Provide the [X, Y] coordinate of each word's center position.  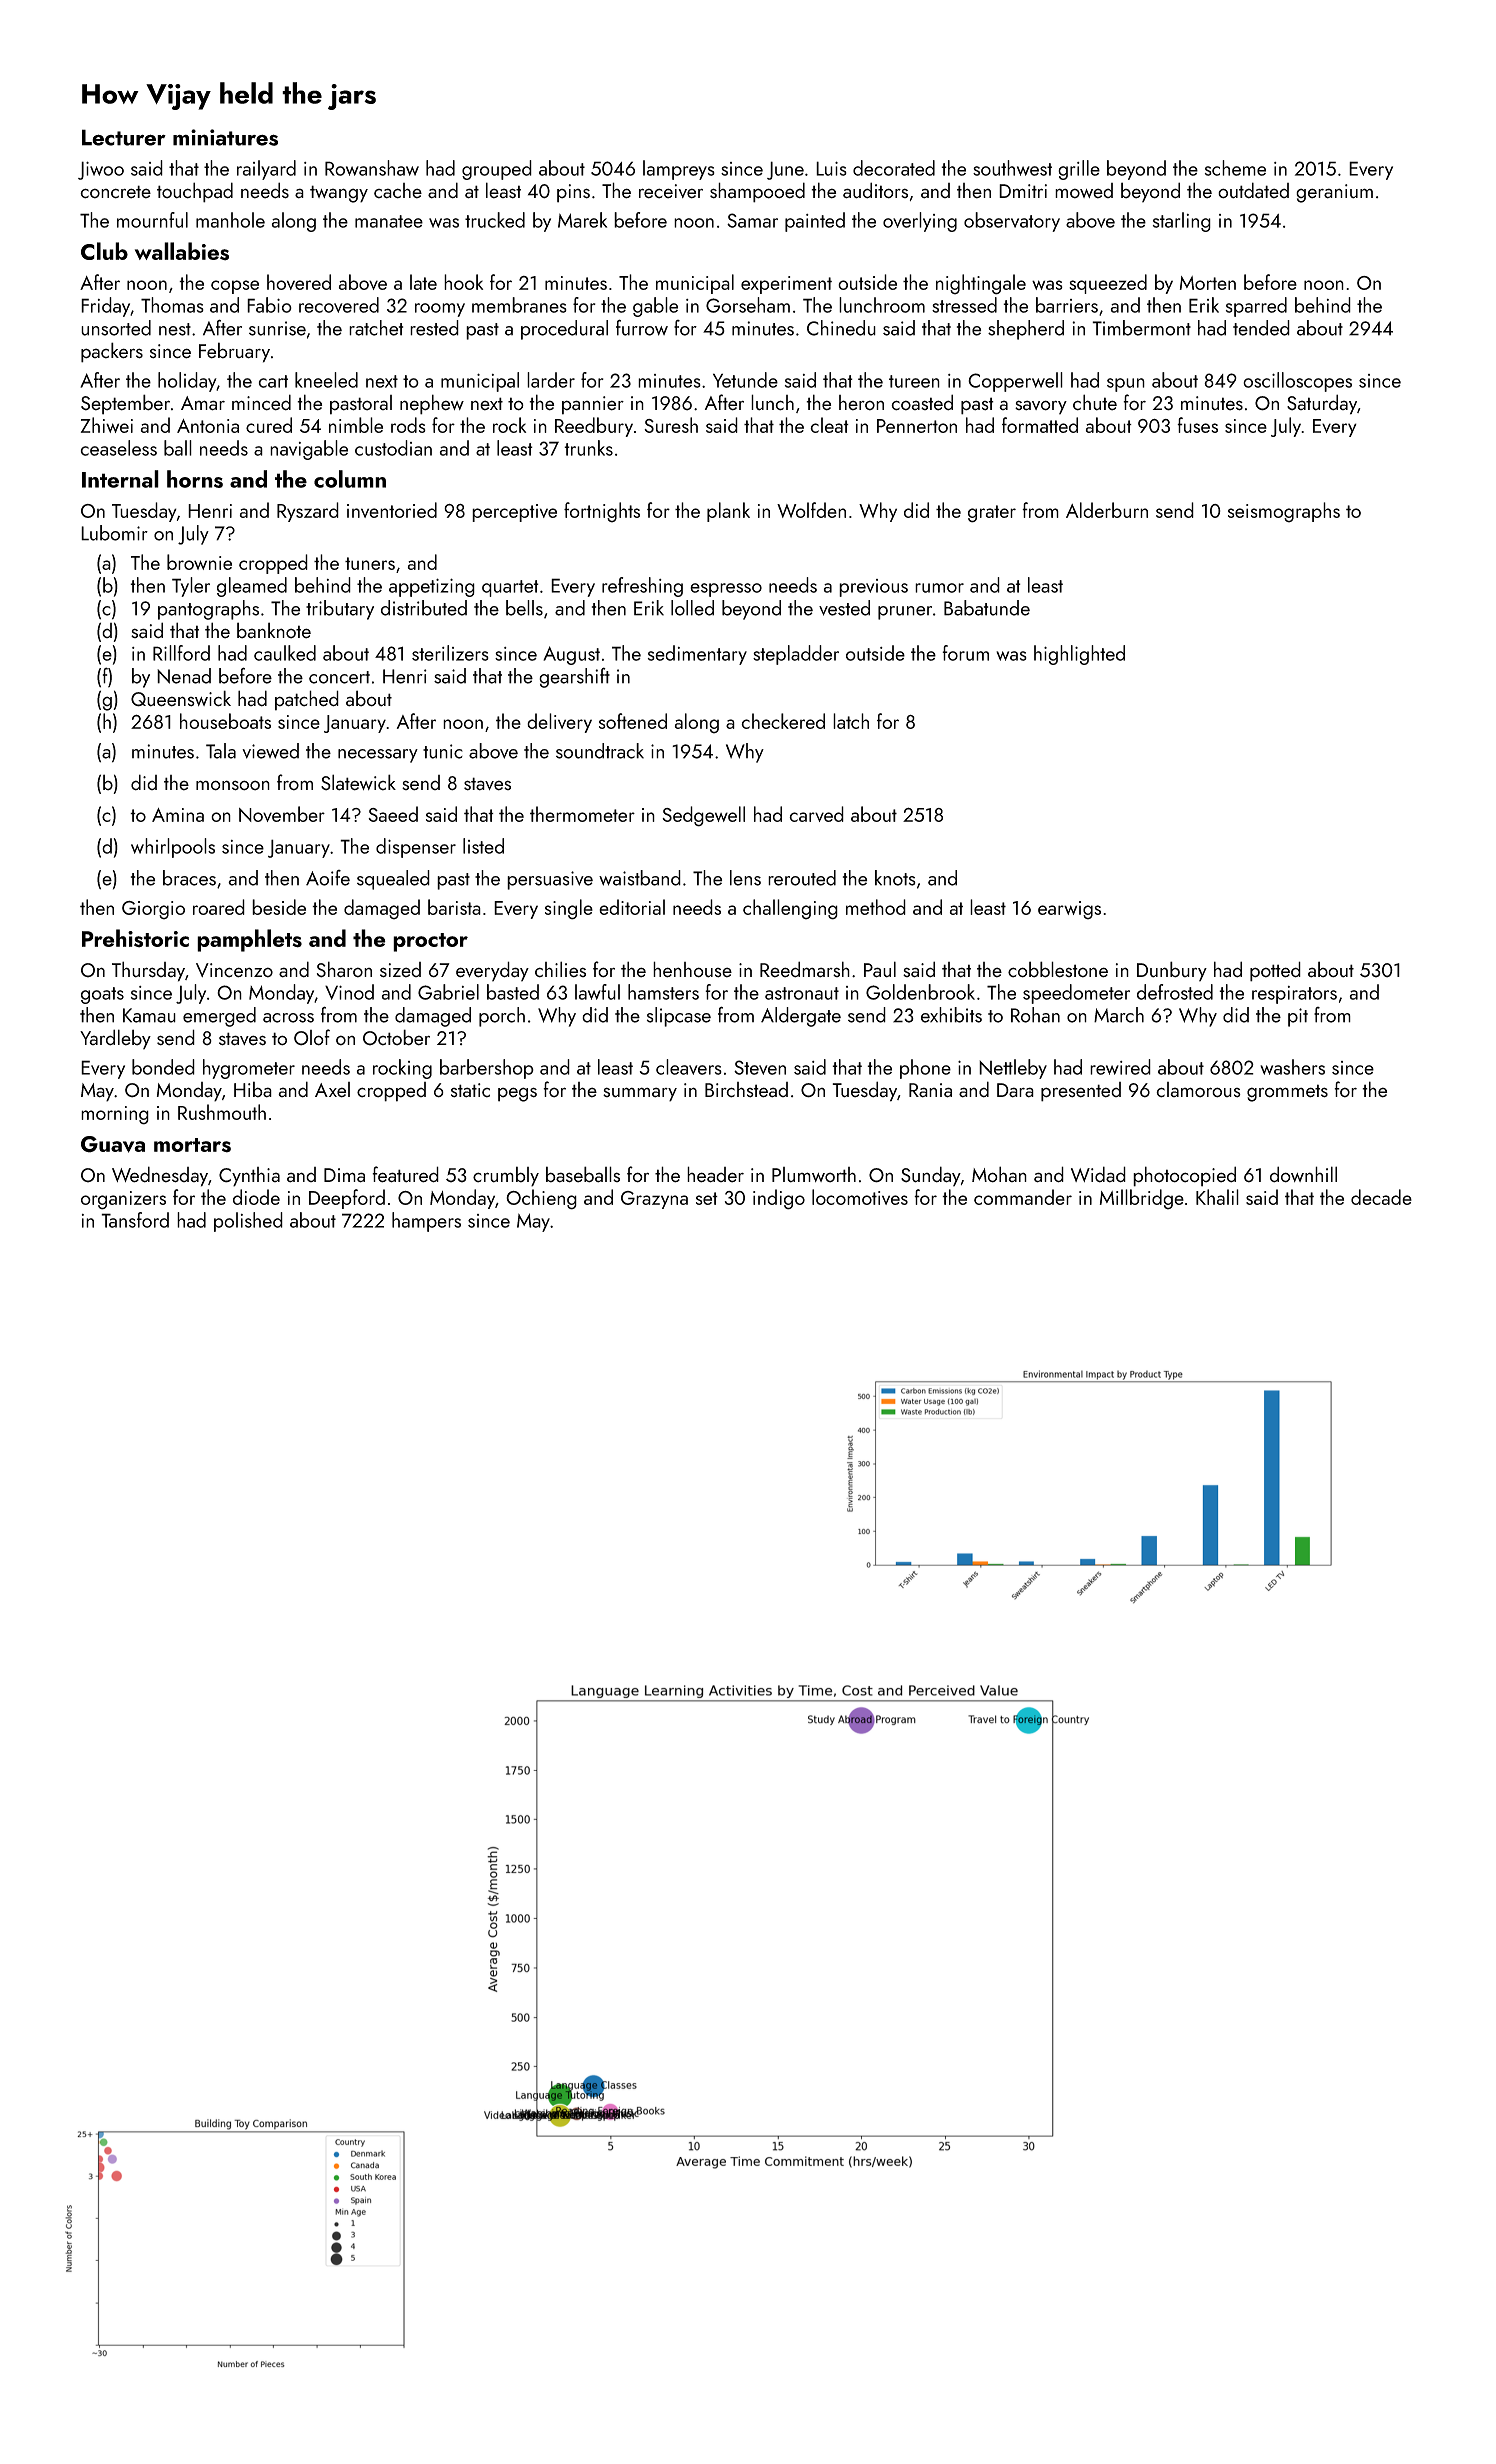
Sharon [344, 969]
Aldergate [801, 1017]
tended [1261, 328]
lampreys [679, 170]
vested [844, 608]
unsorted [116, 328]
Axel [332, 1090]
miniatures [225, 137]
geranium [1334, 193]
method [876, 907]
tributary [340, 610]
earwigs [1069, 910]
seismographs [1284, 512]
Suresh [671, 425]
